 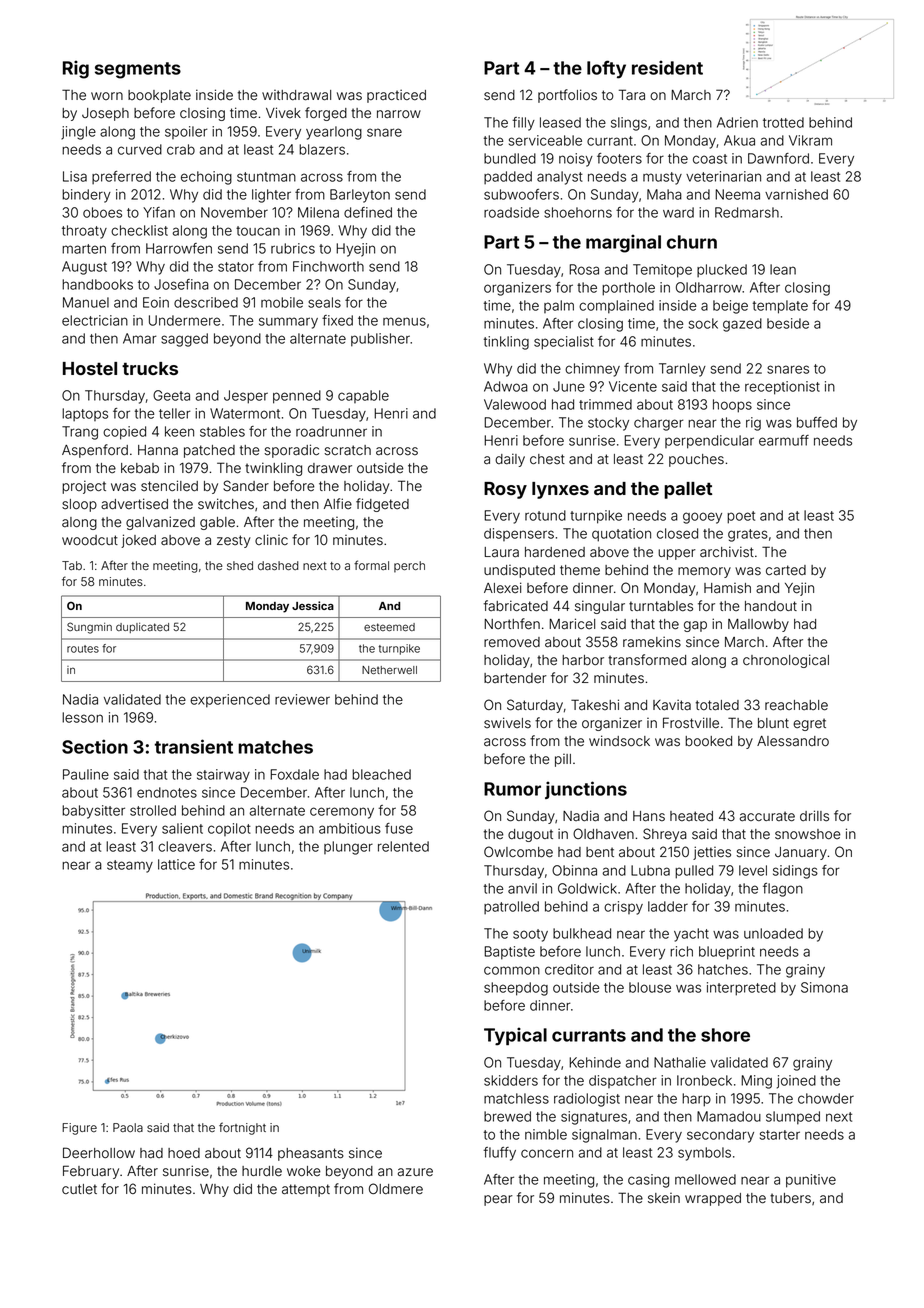 I want to click on Yifan, so click(x=159, y=212).
